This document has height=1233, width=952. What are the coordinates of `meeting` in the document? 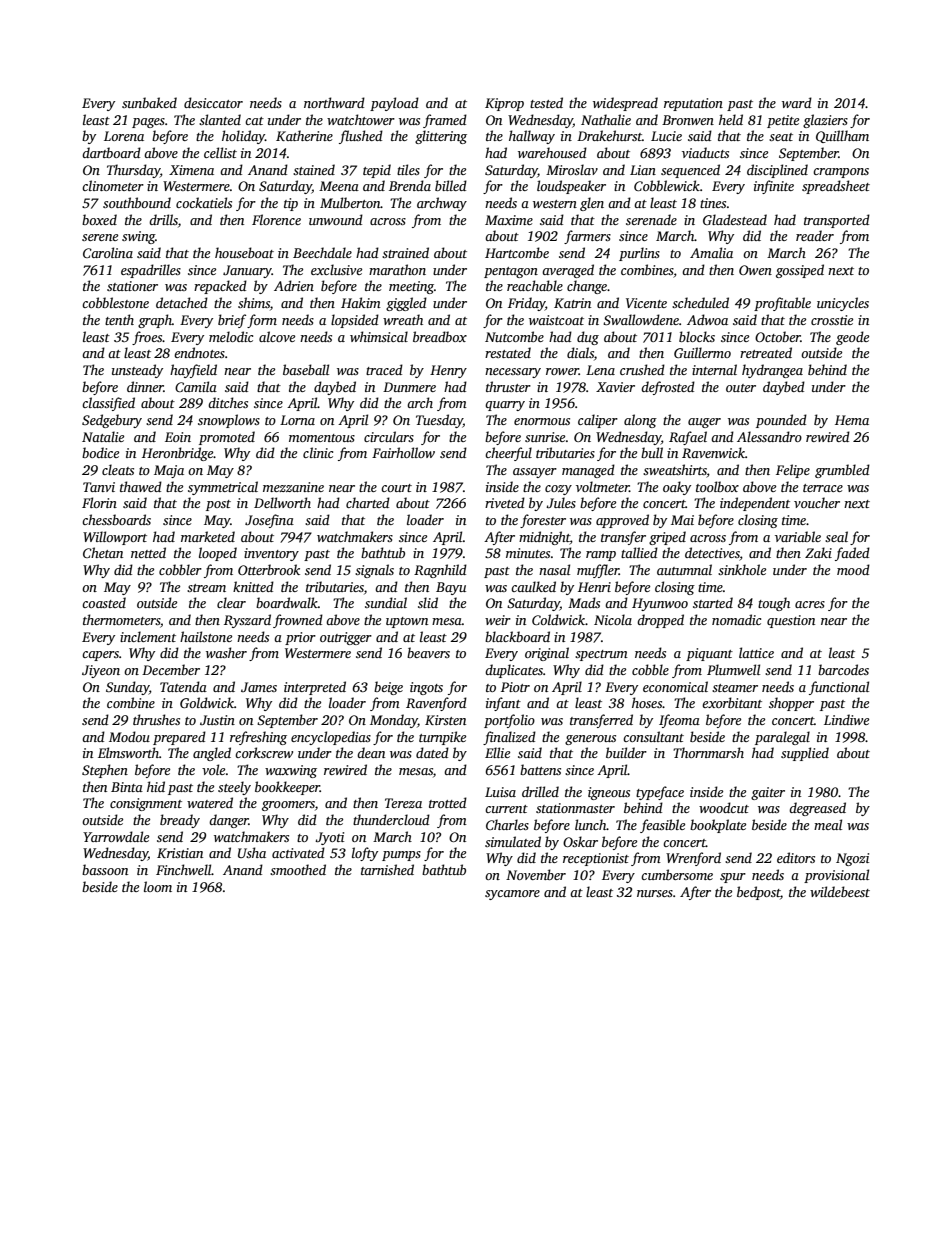 It's located at (411, 287).
